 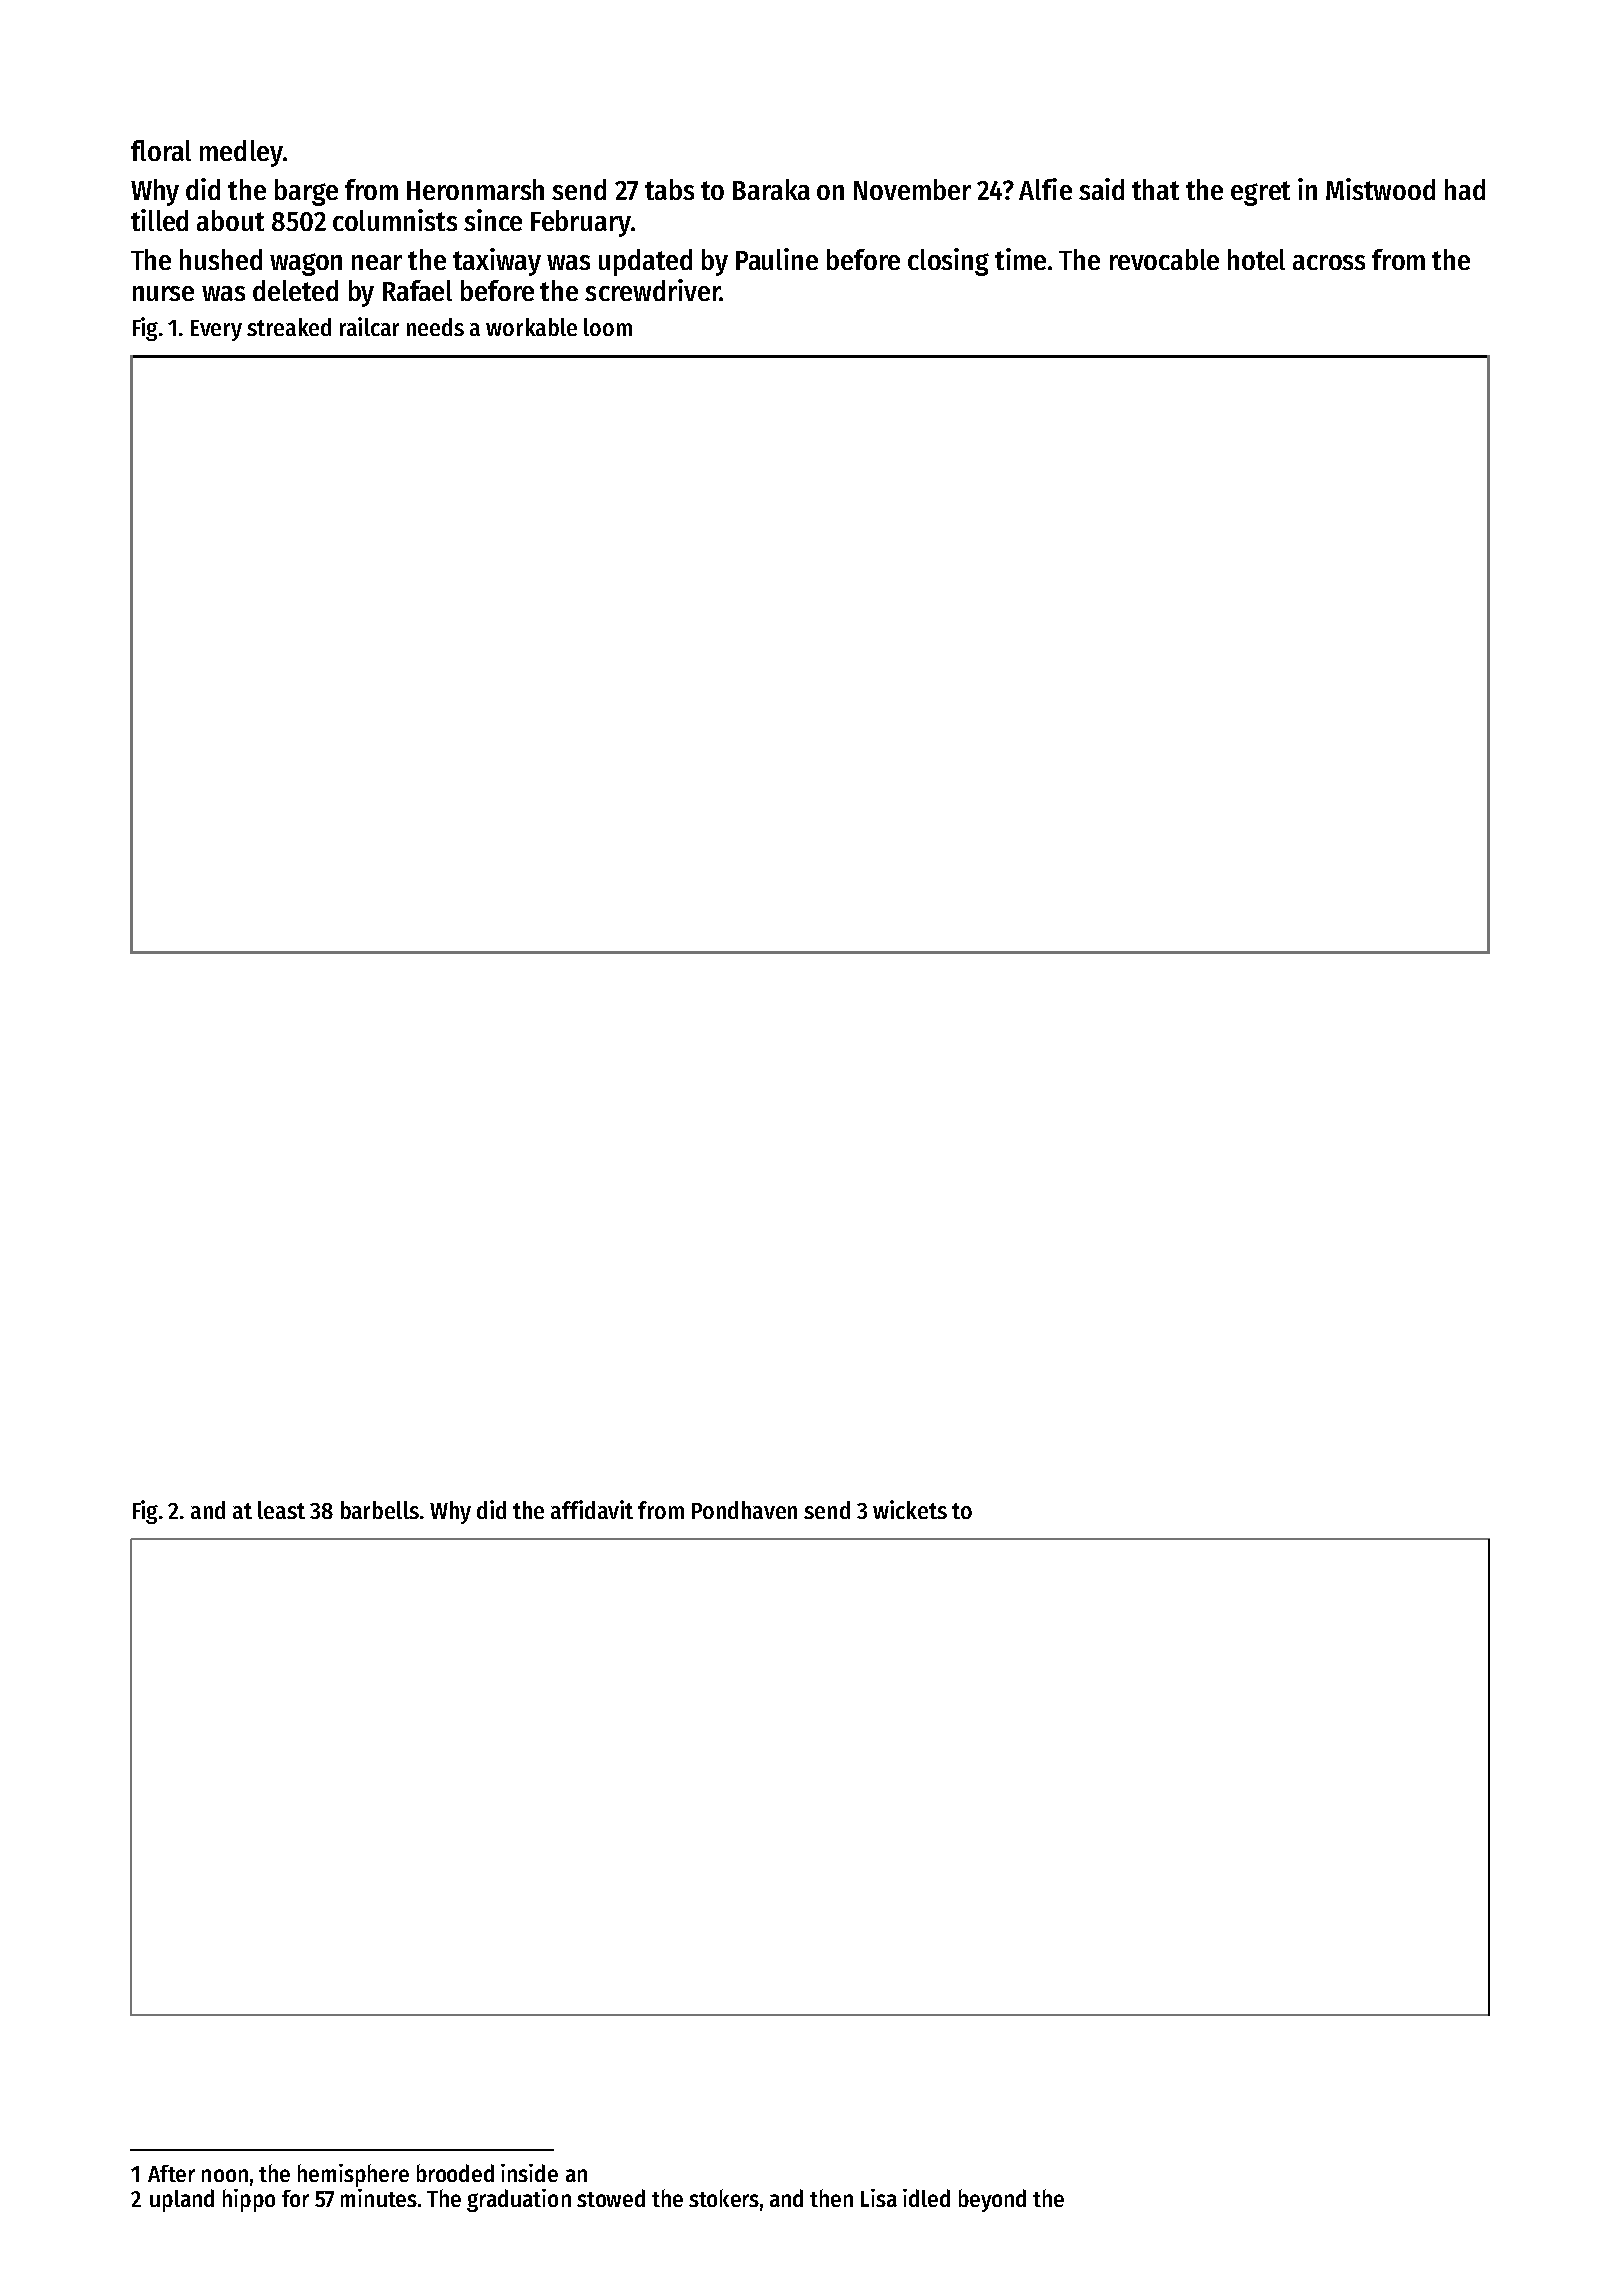 What do you see at coordinates (992, 2200) in the screenshot?
I see `beyond` at bounding box center [992, 2200].
